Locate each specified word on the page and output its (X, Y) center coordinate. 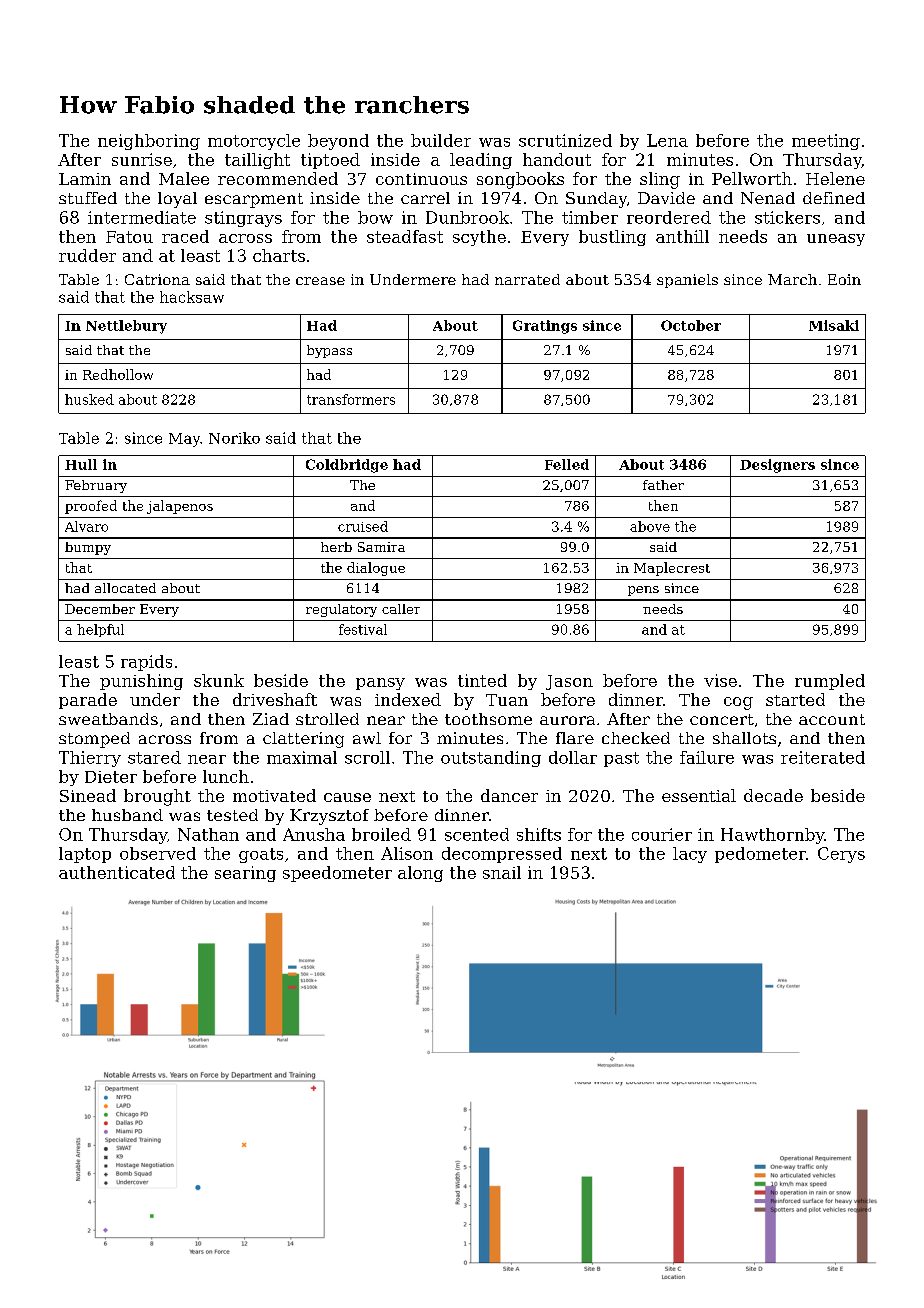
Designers (777, 466)
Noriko (234, 438)
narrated (527, 279)
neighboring (149, 142)
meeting (826, 142)
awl (367, 738)
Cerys (841, 855)
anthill (682, 236)
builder (441, 140)
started (795, 699)
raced (185, 236)
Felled (567, 464)
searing (245, 874)
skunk (219, 680)
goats (261, 855)
